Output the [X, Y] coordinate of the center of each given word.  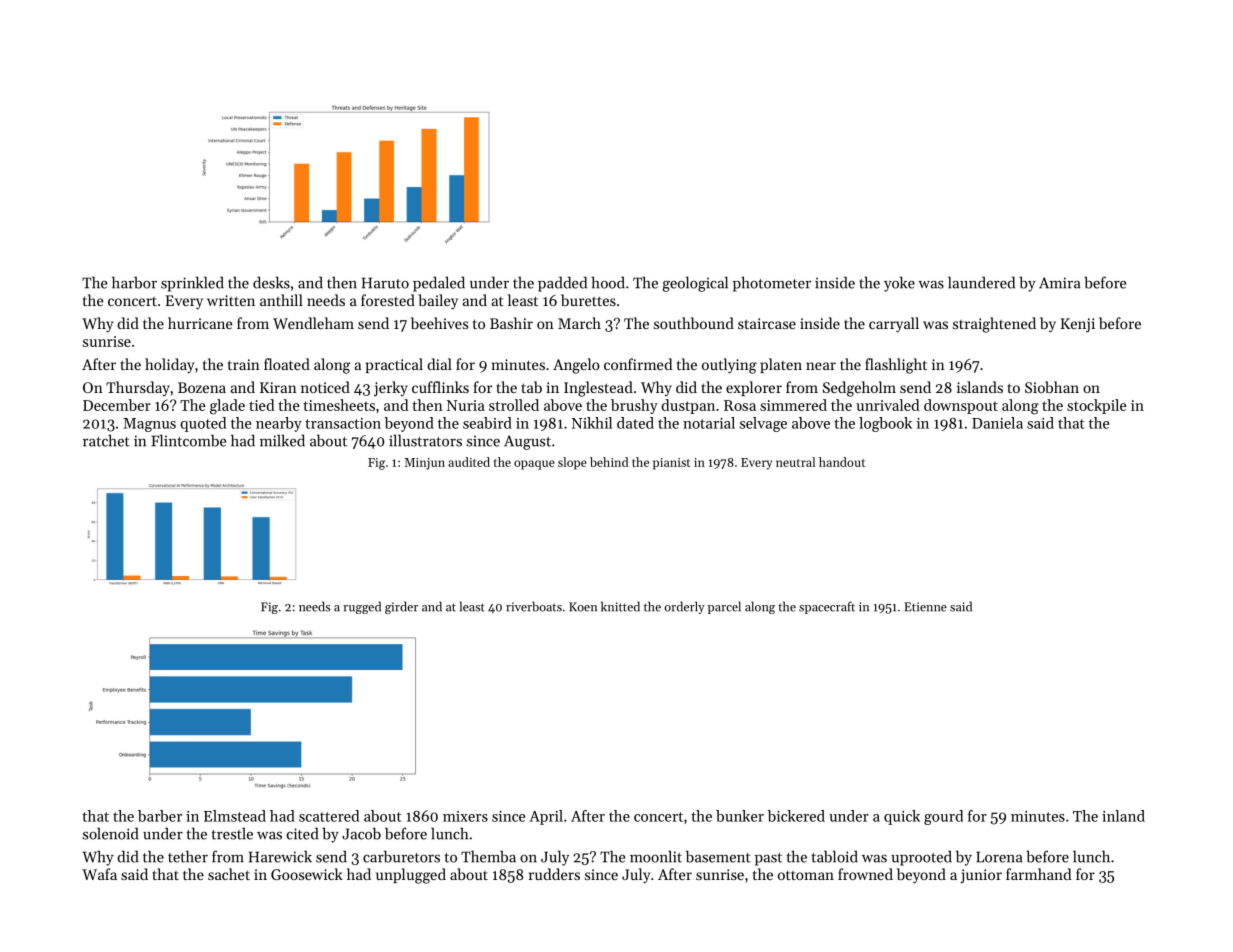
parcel [724, 607]
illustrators [425, 440]
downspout [961, 406]
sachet [229, 874]
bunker [740, 816]
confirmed [638, 364]
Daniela [997, 423]
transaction [343, 423]
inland [1123, 816]
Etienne [925, 607]
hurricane [200, 323]
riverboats [534, 606]
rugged [362, 607]
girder [401, 607]
